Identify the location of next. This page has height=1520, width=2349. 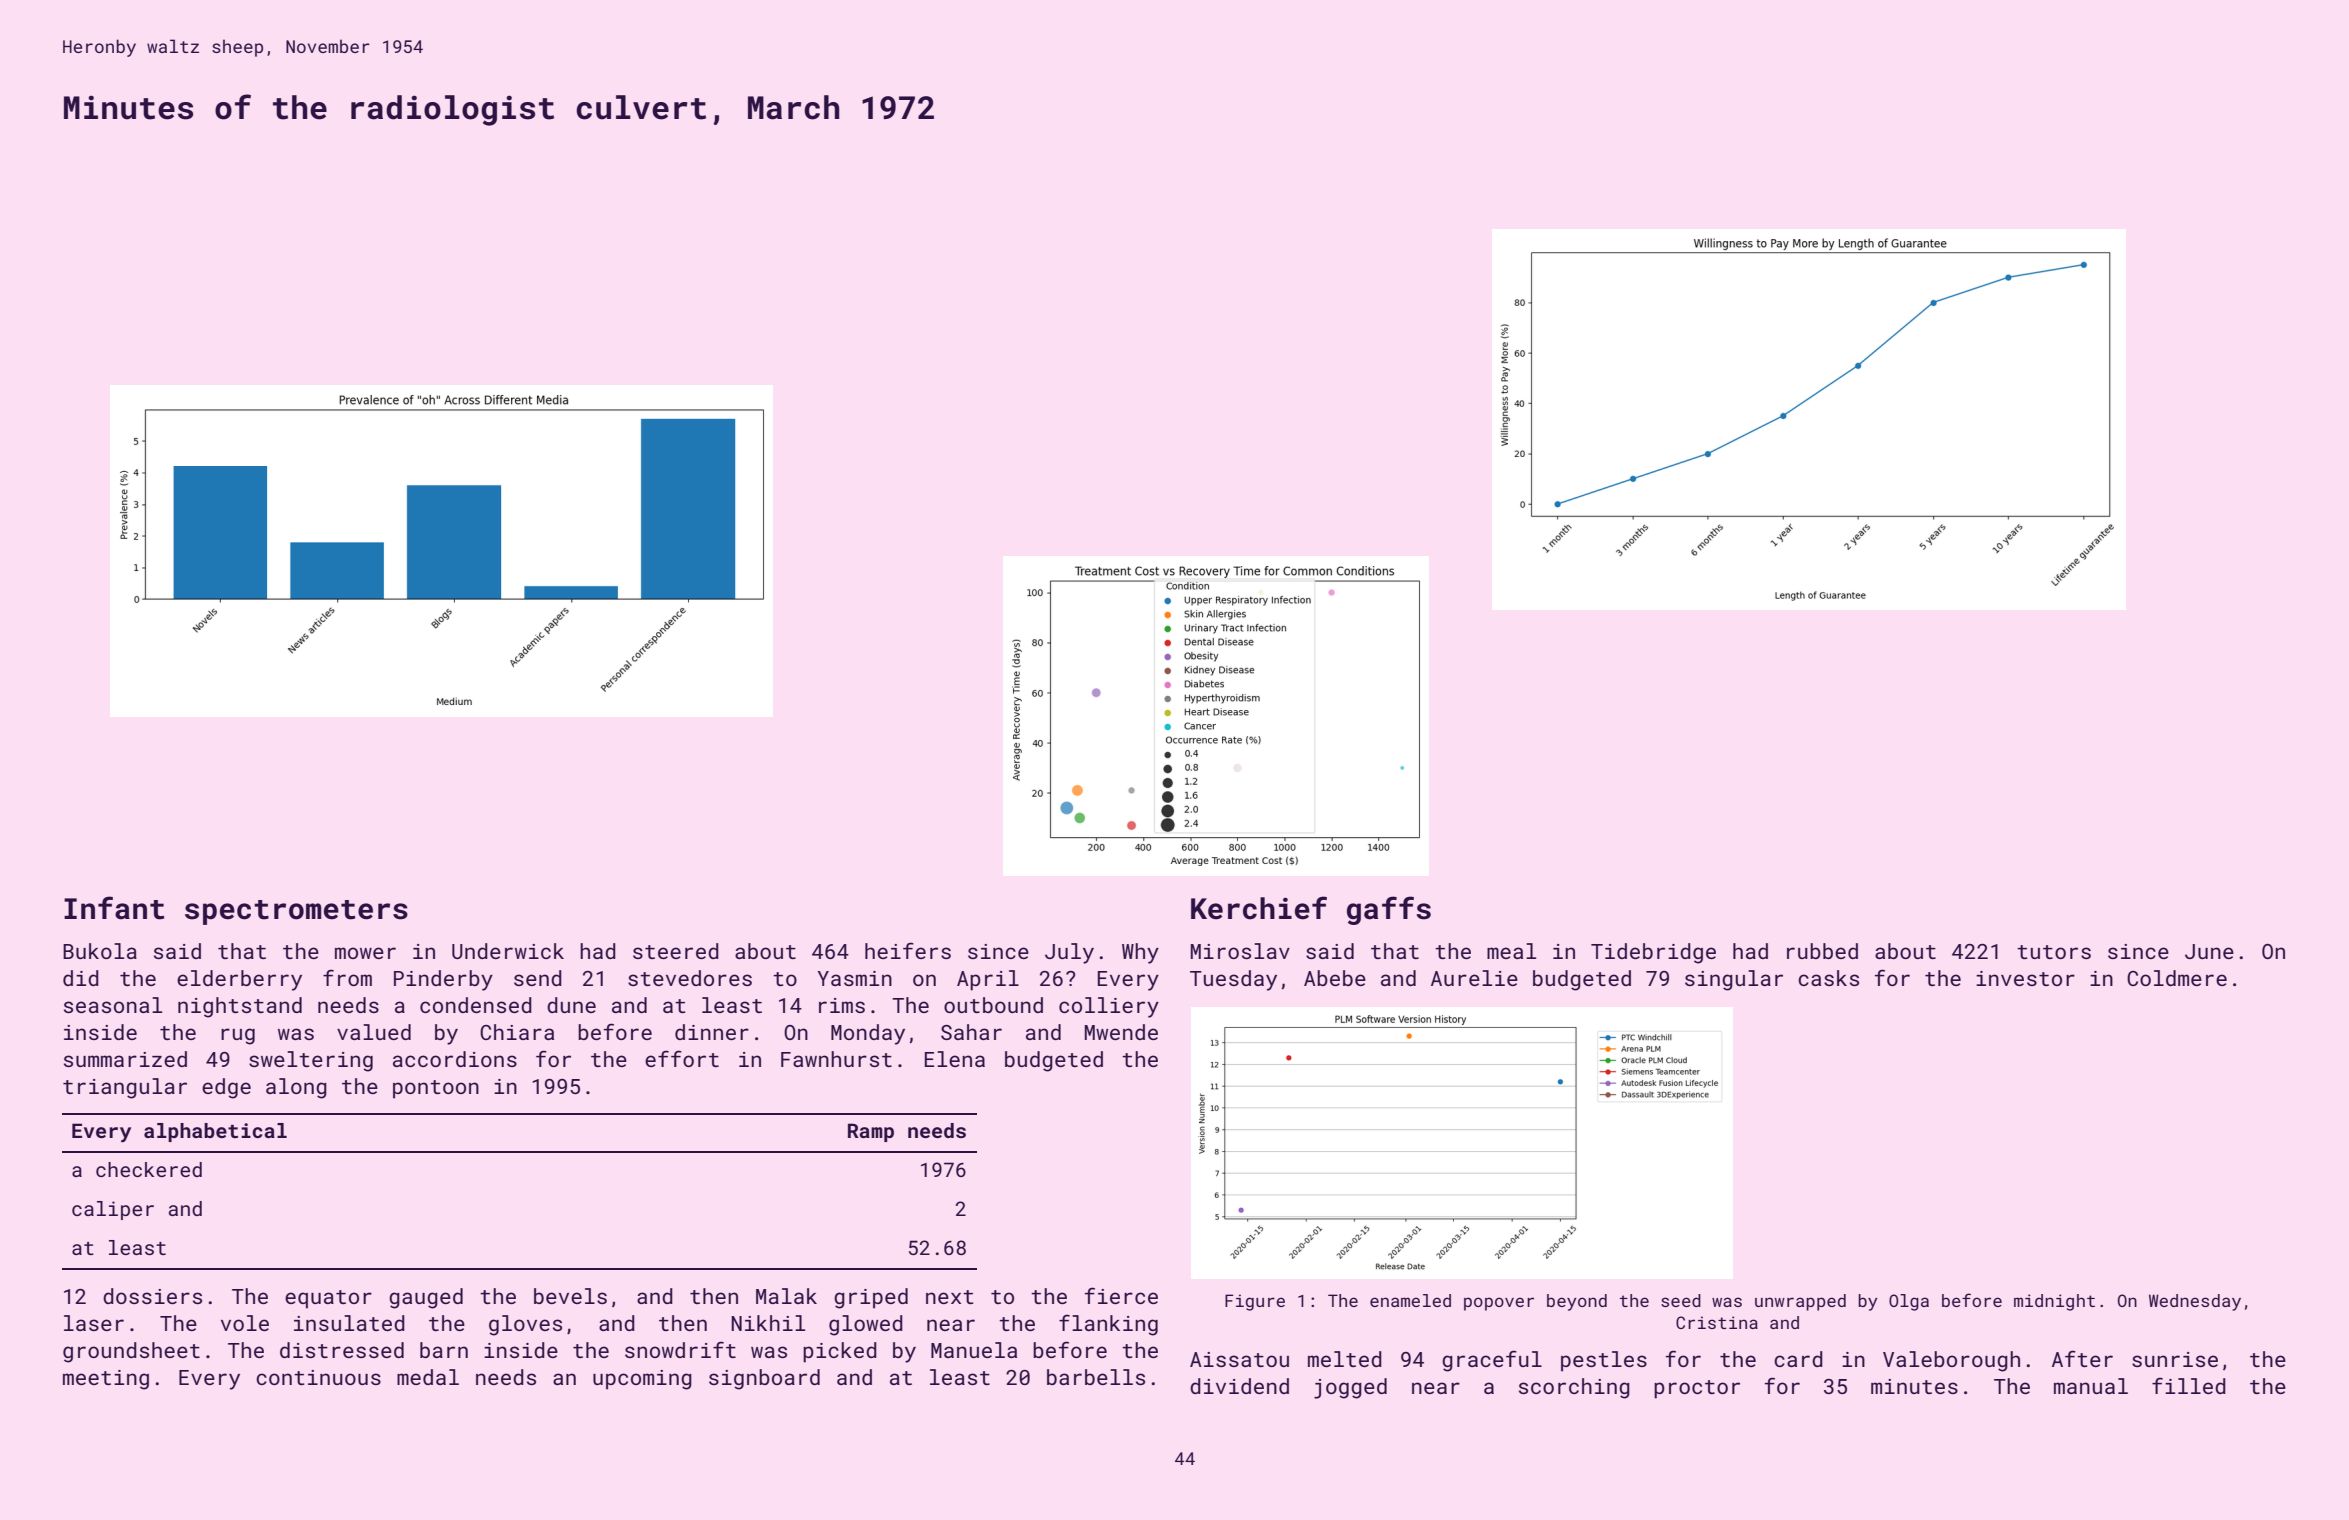
(950, 1297).
